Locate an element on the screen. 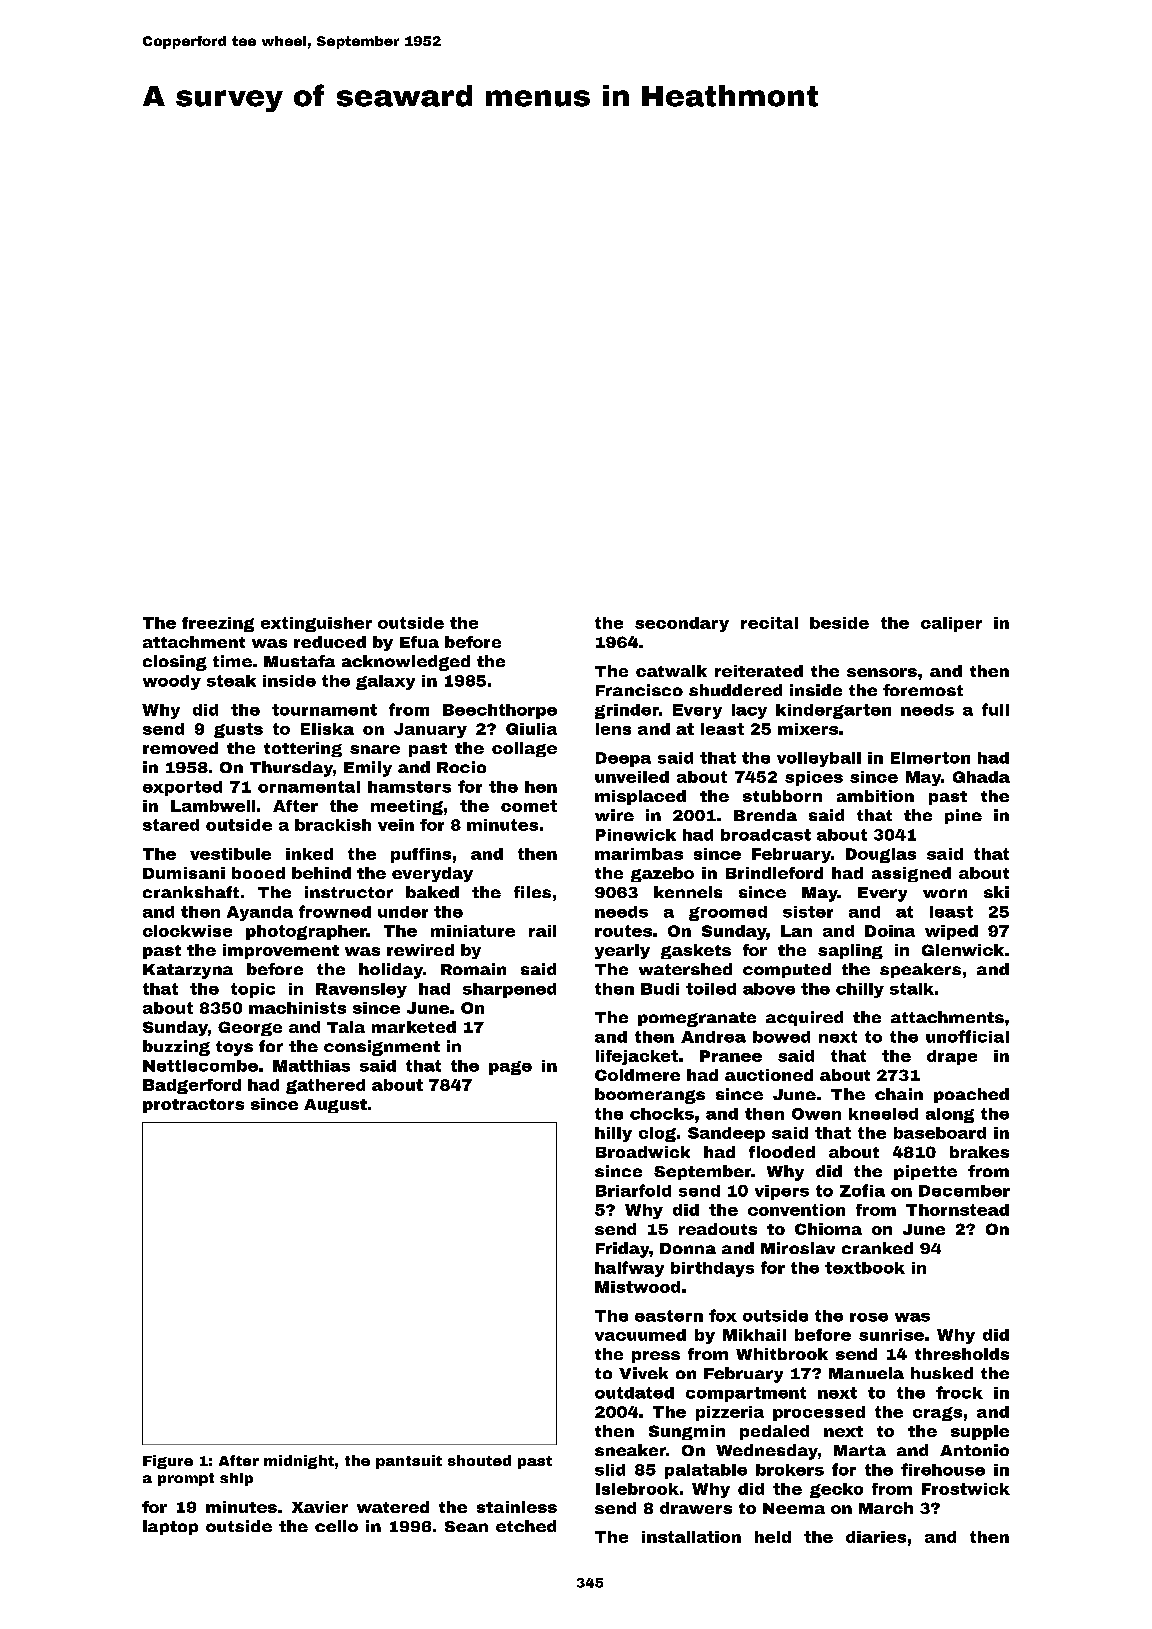 Image resolution: width=1152 pixels, height=1629 pixels. snare is located at coordinates (375, 749).
